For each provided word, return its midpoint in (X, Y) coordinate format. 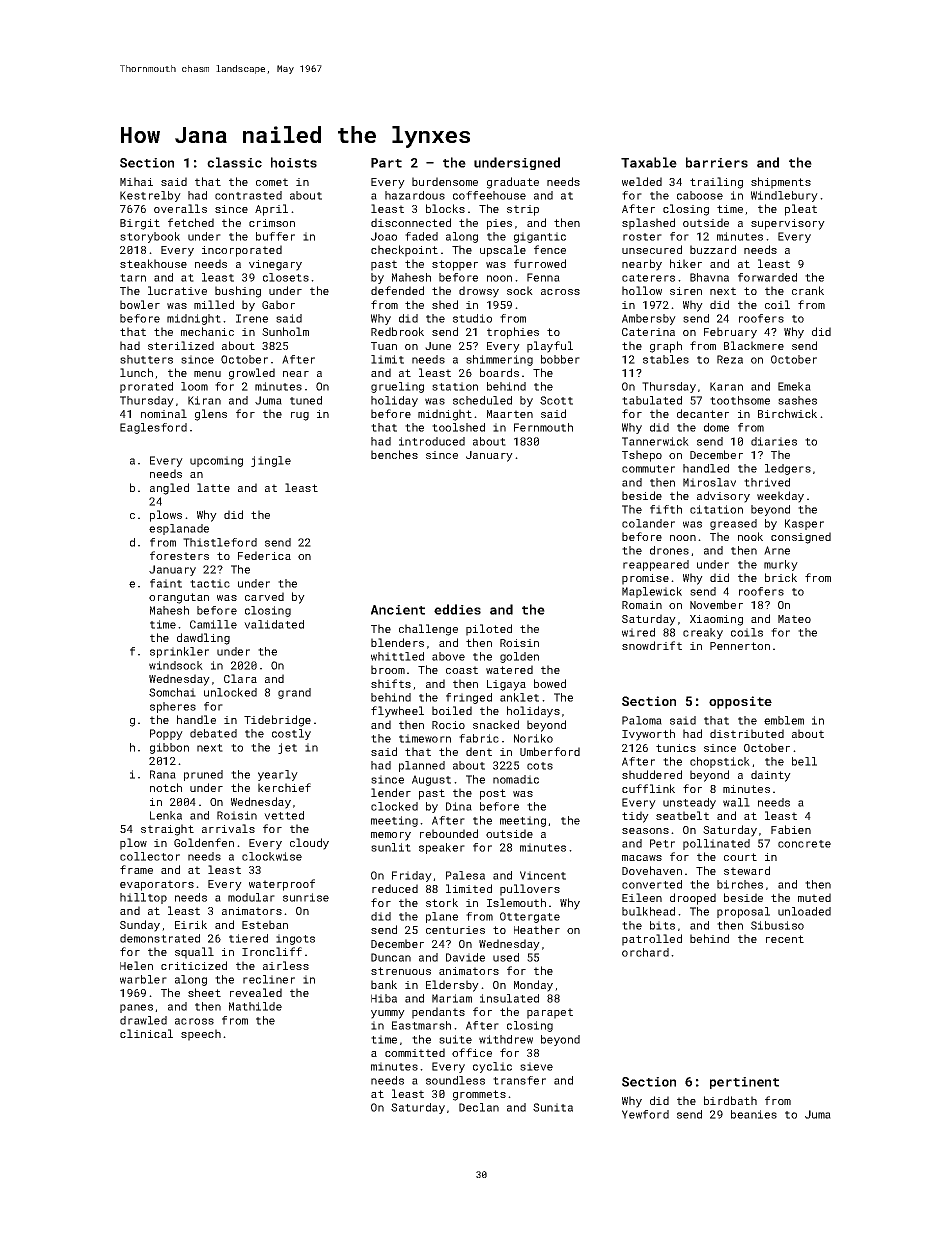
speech (201, 1035)
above (448, 656)
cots (540, 766)
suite (455, 1039)
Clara (240, 678)
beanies (754, 1114)
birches (740, 884)
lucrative (177, 290)
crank (808, 290)
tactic (210, 583)
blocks (445, 208)
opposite (740, 702)
